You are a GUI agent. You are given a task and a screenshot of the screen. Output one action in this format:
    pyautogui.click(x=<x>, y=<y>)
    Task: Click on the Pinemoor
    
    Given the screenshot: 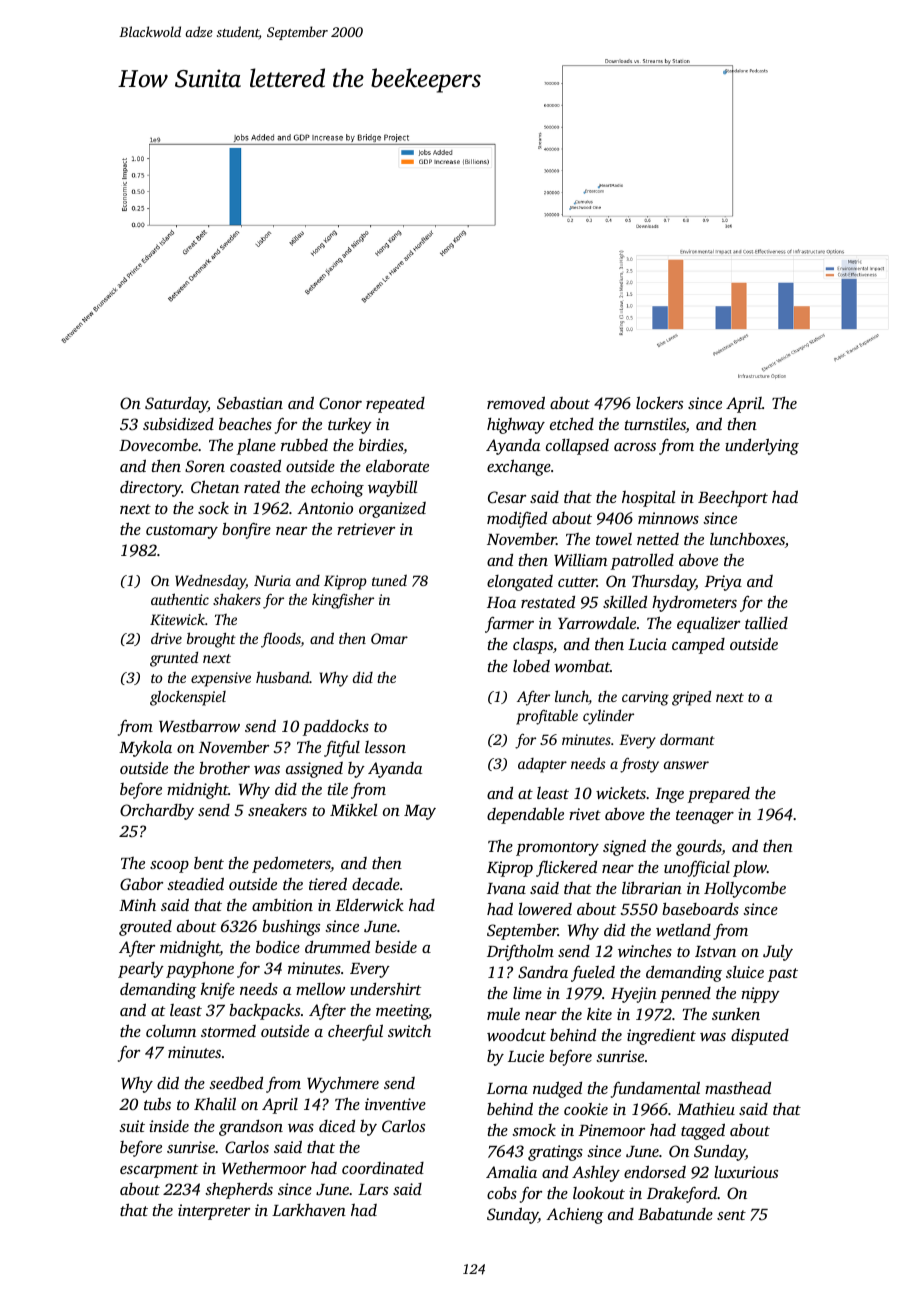 What is the action you would take?
    pyautogui.click(x=612, y=1130)
